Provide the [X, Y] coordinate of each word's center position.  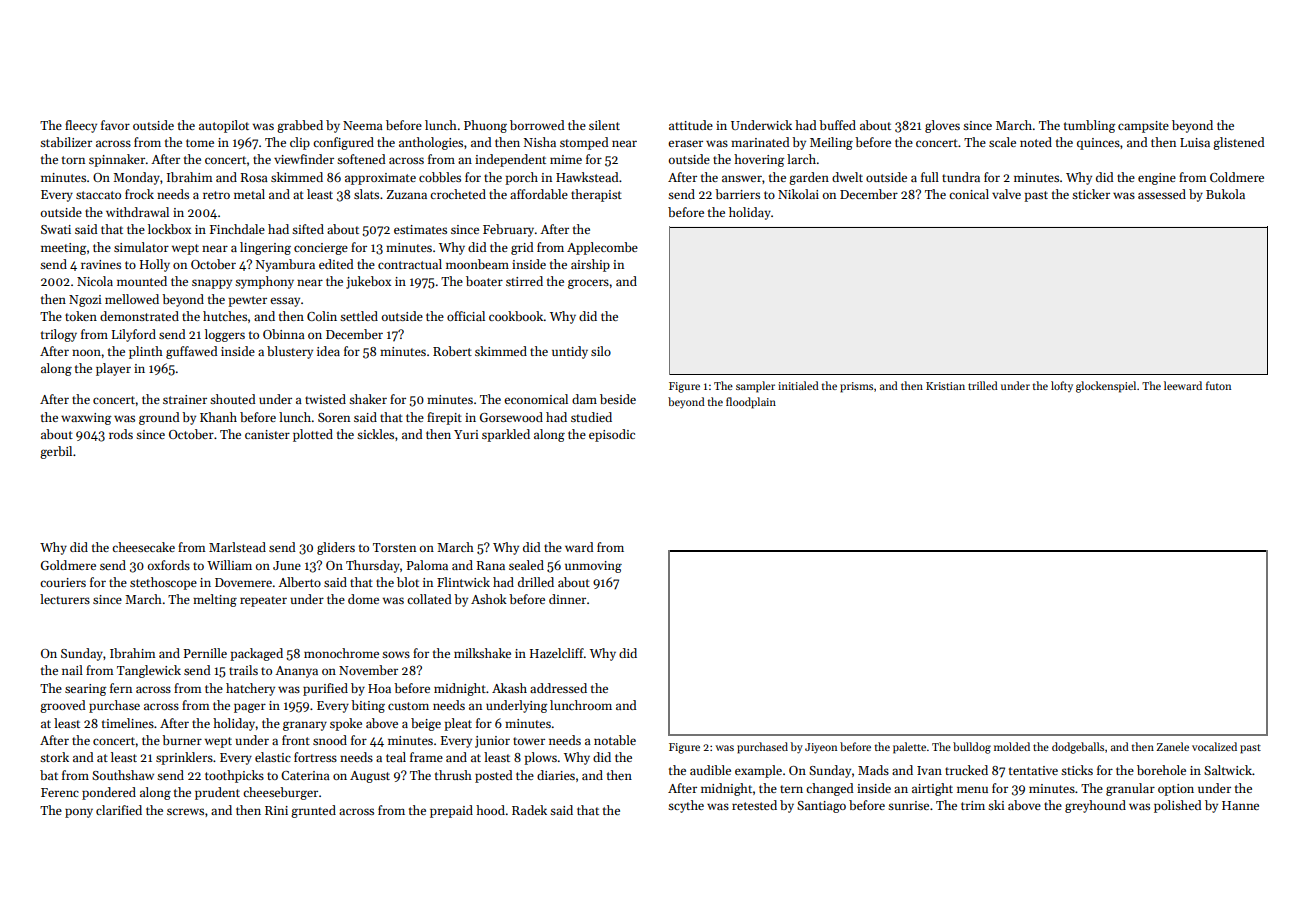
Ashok [489, 599]
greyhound [1095, 806]
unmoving [593, 567]
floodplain [751, 403]
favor [115, 125]
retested [754, 805]
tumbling [1090, 126]
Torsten [394, 547]
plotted [313, 435]
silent [604, 125]
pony [79, 813]
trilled [983, 385]
